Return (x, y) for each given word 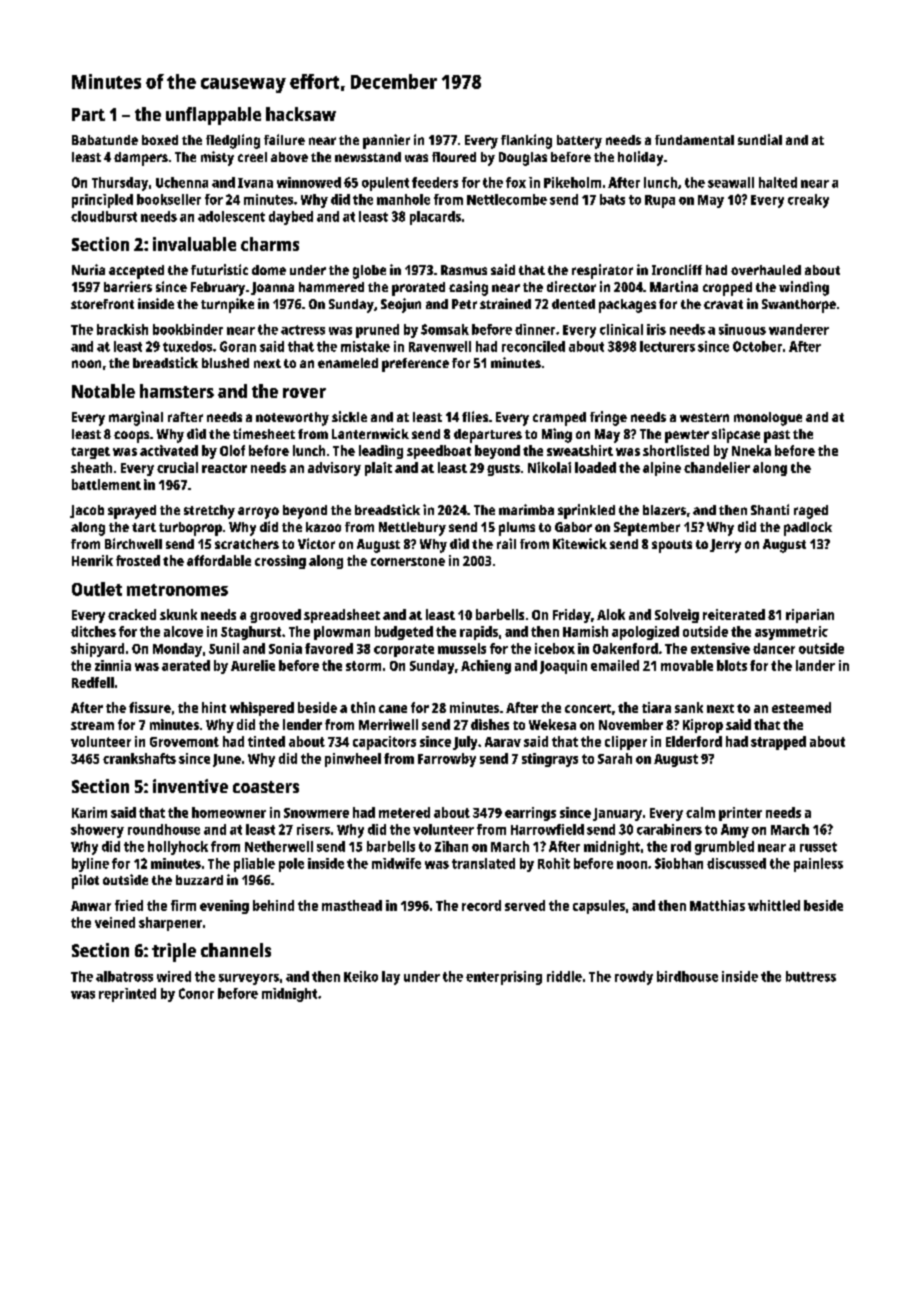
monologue (768, 419)
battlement (106, 484)
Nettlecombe (507, 199)
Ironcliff (677, 269)
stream (92, 725)
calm (700, 812)
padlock (808, 529)
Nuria (88, 269)
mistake (365, 346)
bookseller (169, 199)
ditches (93, 631)
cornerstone (408, 561)
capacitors (384, 743)
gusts (503, 470)
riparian (810, 616)
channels (236, 950)
